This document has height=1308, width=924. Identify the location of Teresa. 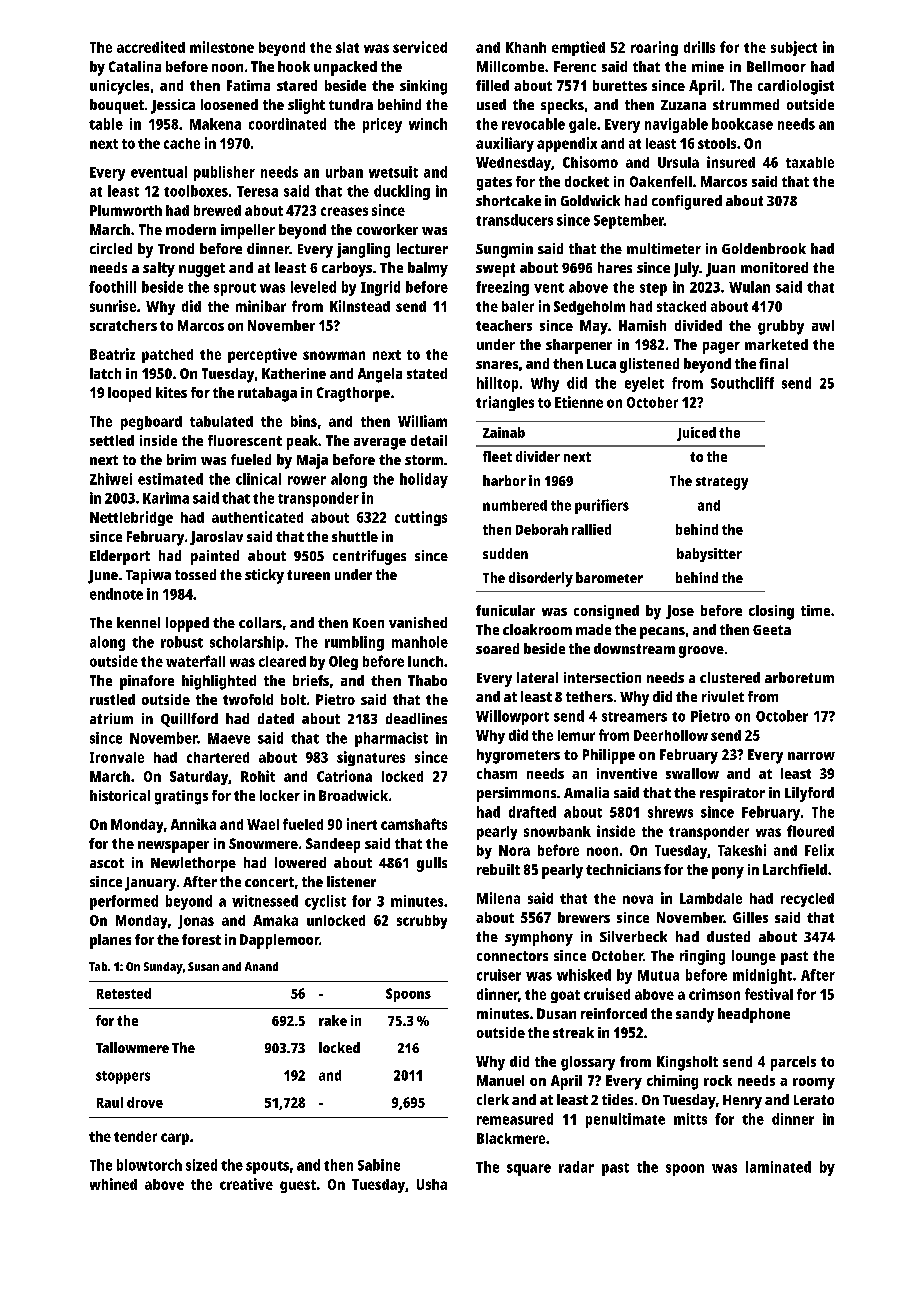
(257, 191).
